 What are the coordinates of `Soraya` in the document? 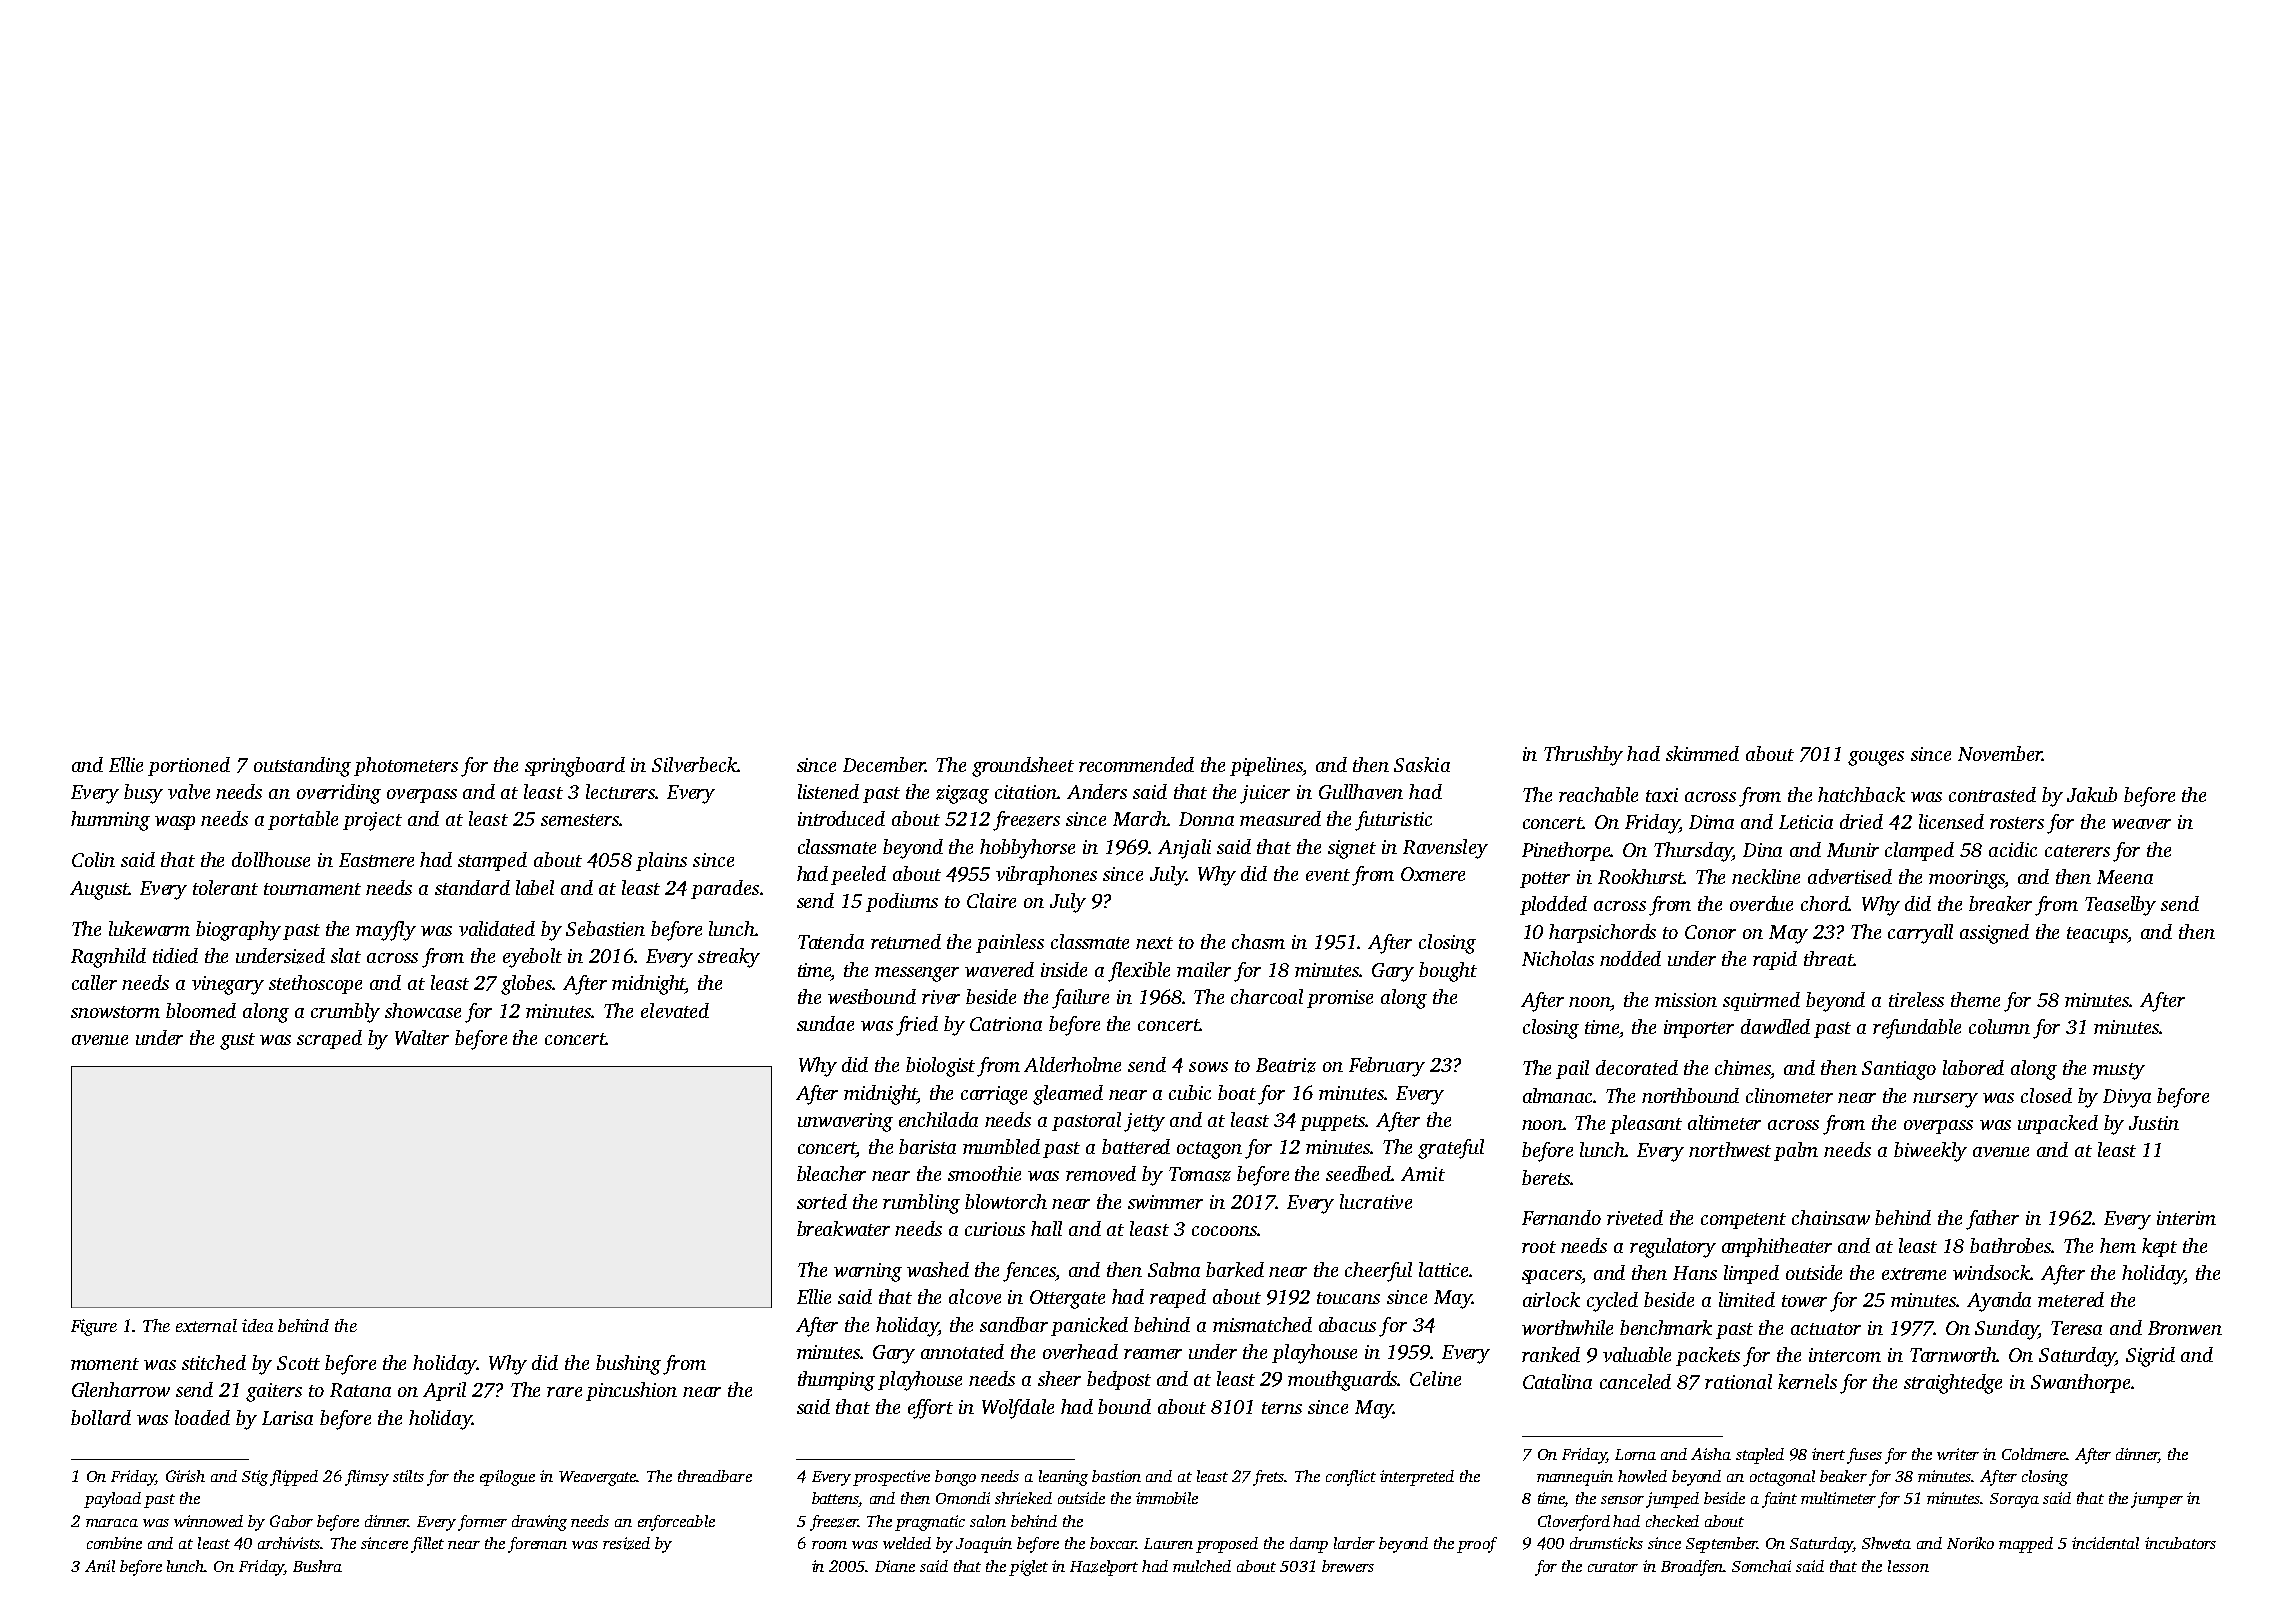 It's located at (2014, 1500).
